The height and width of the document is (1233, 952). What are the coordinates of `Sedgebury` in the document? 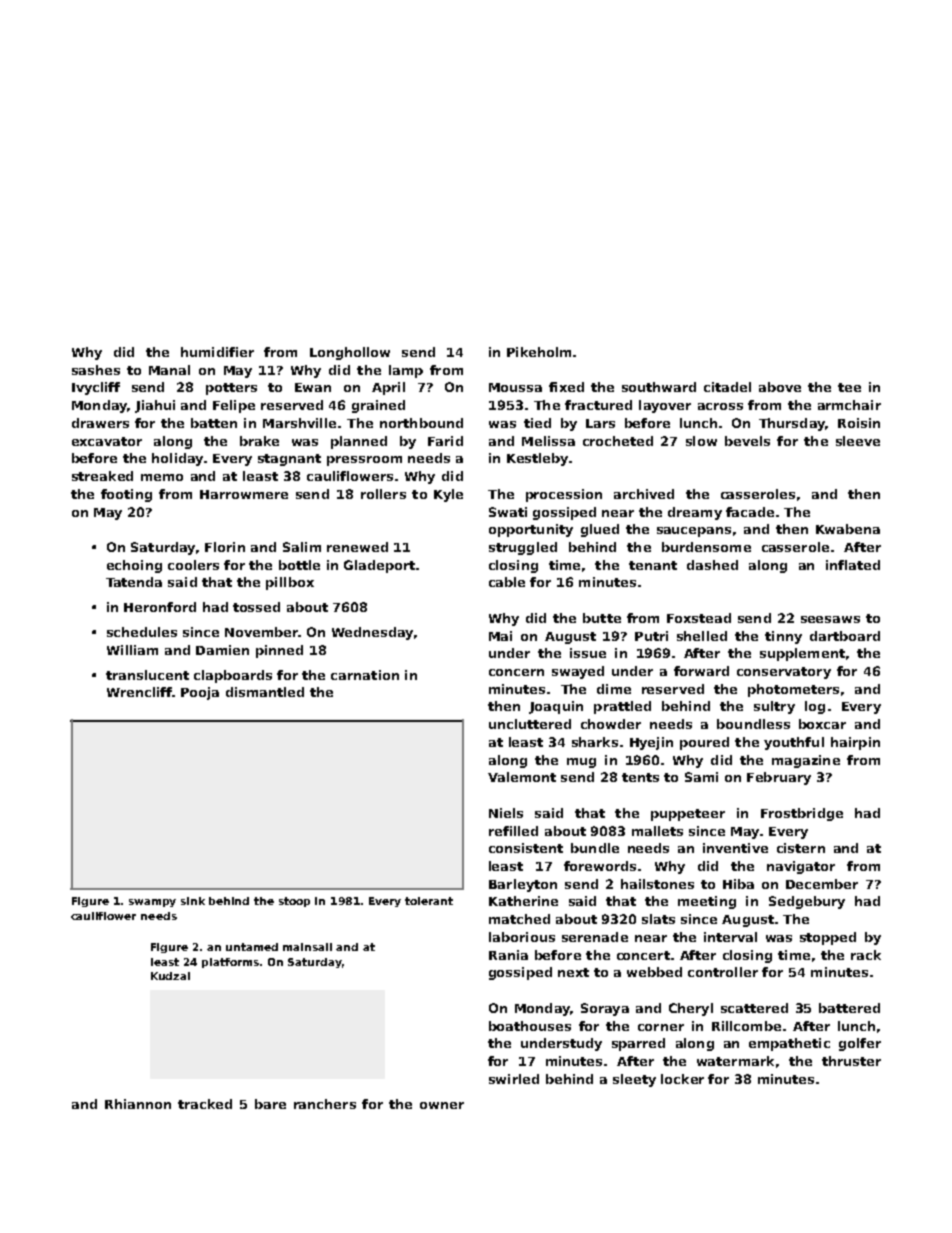 It's located at (807, 902).
